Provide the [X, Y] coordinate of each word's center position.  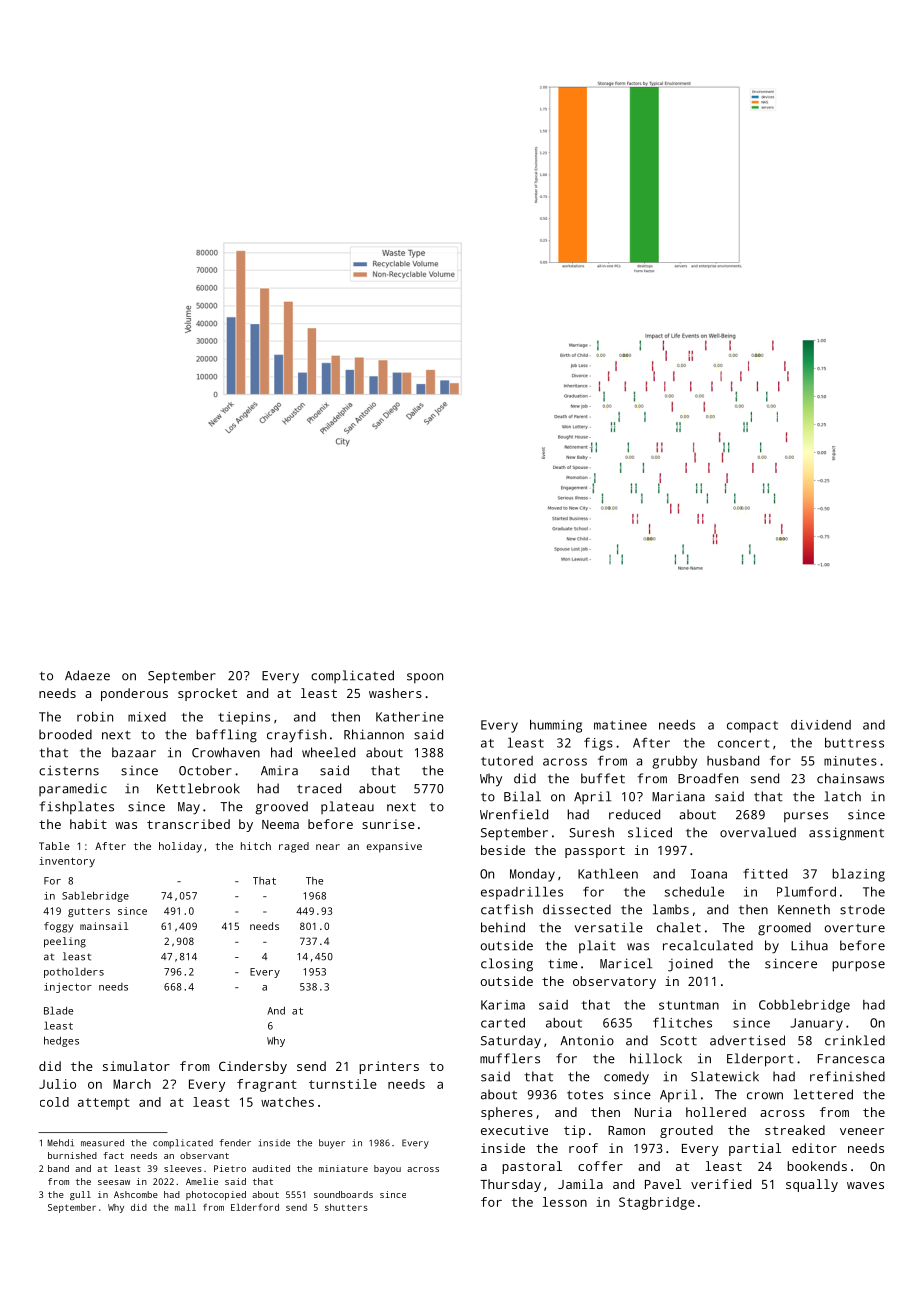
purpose [858, 966]
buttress [854, 743]
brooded [65, 734]
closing [507, 965]
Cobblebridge [804, 1006]
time [563, 963]
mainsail [104, 926]
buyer [332, 1144]
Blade [58, 1010]
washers [395, 693]
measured [102, 1143]
